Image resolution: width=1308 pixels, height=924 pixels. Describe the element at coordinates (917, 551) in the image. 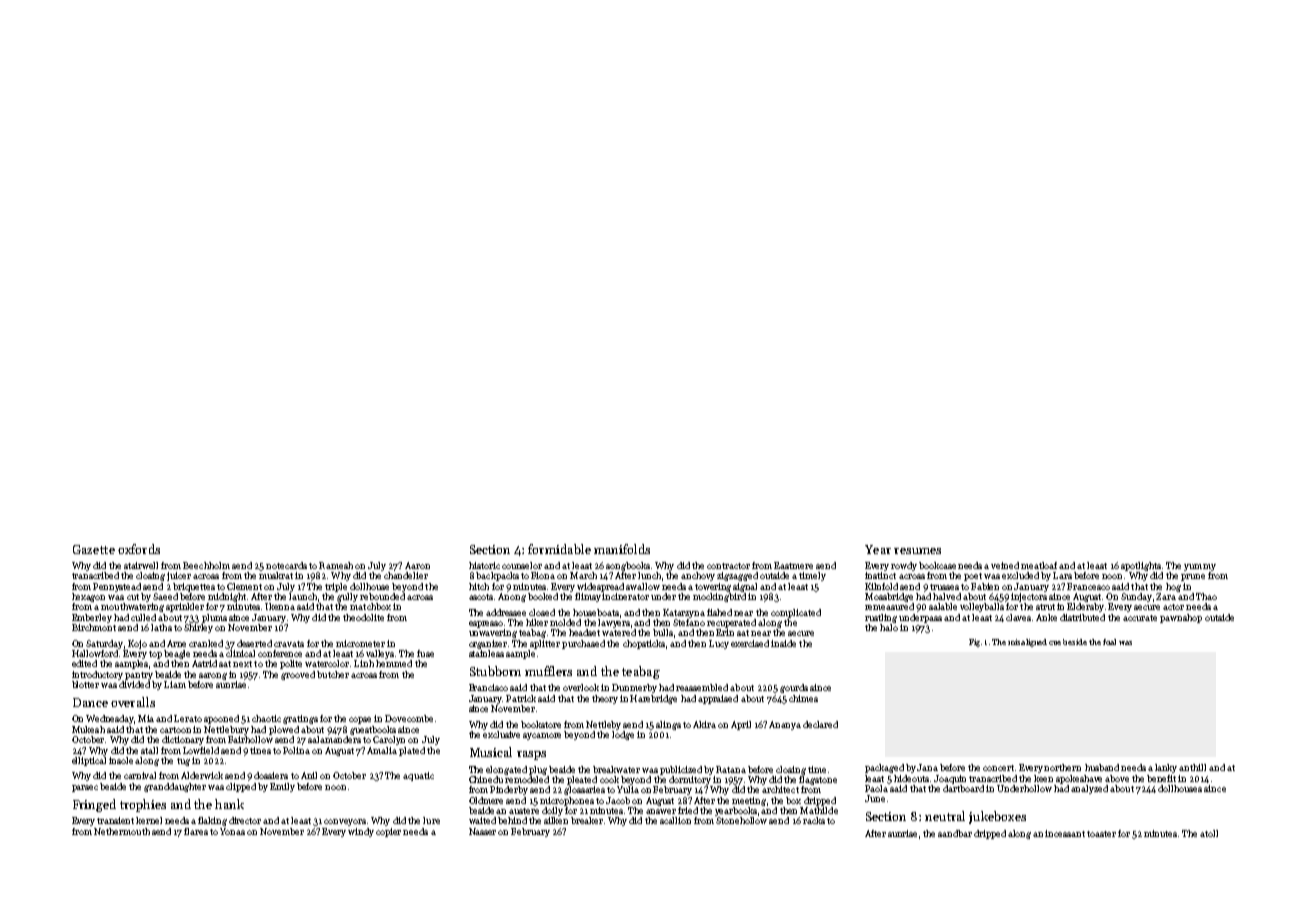

I see `resumes` at that location.
